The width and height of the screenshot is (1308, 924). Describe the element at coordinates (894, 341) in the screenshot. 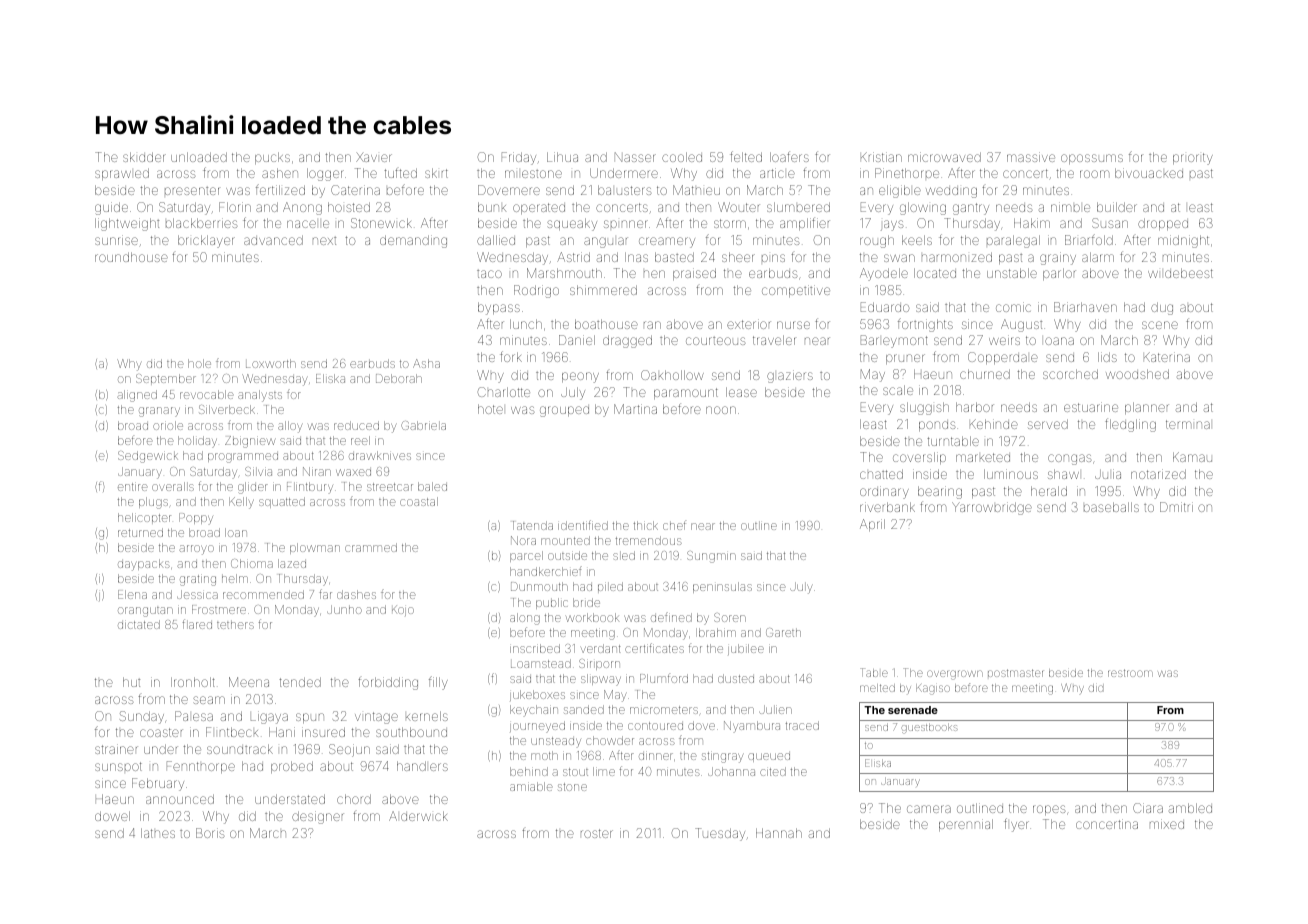

I see `Barleymont` at that location.
